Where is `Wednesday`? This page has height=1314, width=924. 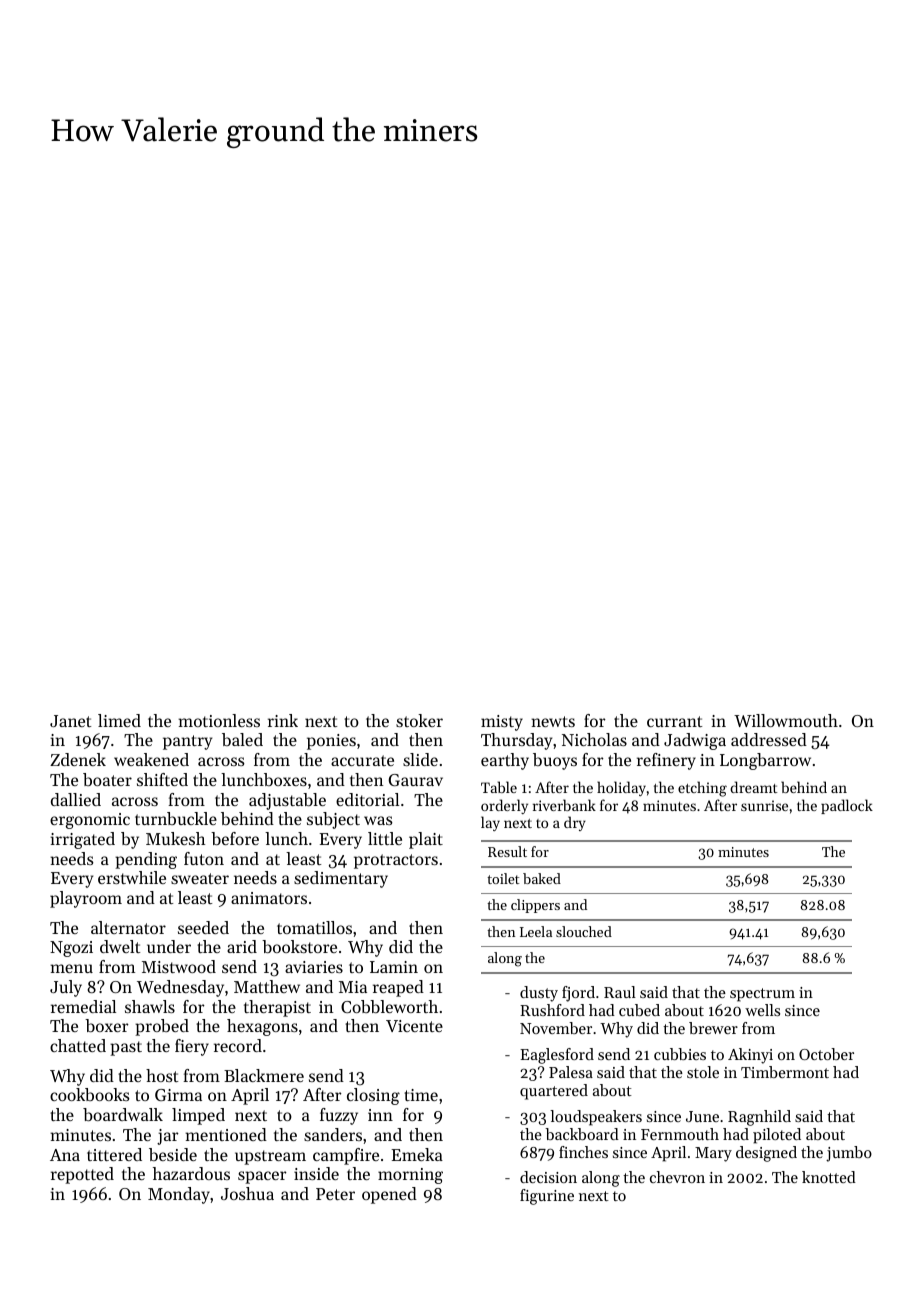
Wednesday is located at coordinates (180, 988).
